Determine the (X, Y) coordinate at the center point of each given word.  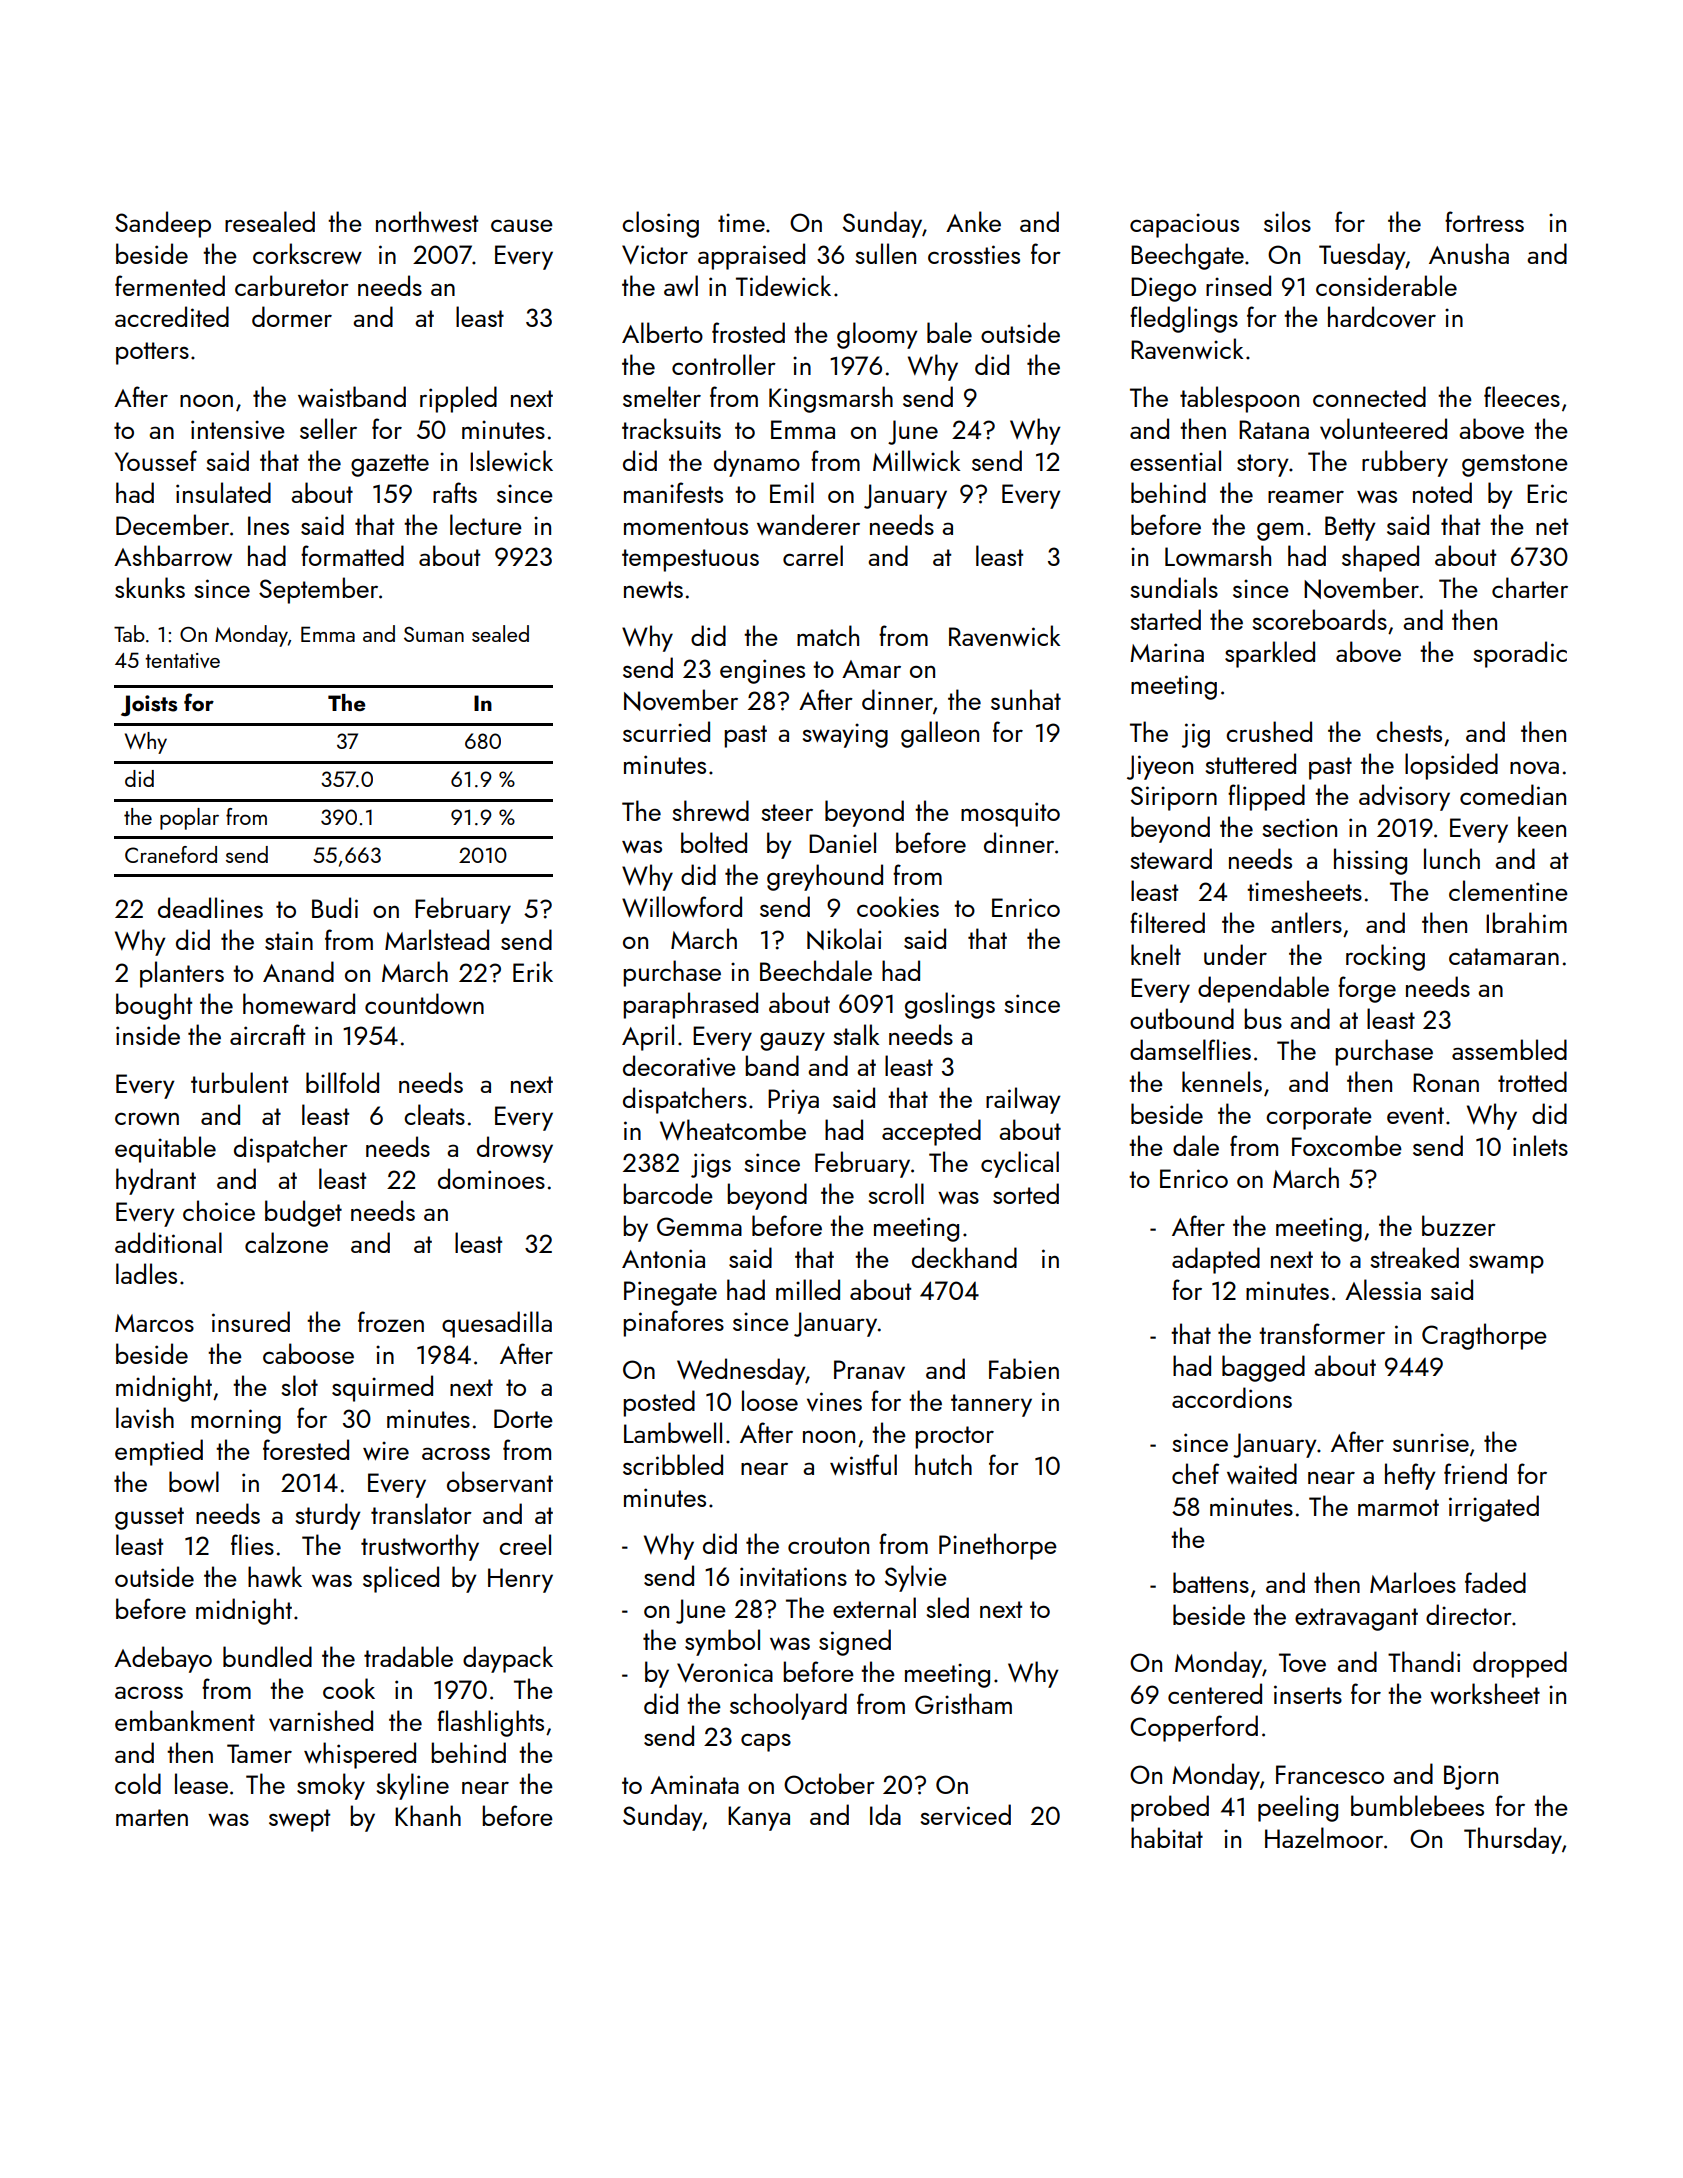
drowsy (515, 1149)
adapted (1216, 1260)
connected (1369, 396)
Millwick (916, 460)
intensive (238, 429)
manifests (673, 492)
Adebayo (163, 1659)
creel (525, 1544)
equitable (165, 1149)
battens (1211, 1582)
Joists (149, 705)
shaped (1380, 558)
